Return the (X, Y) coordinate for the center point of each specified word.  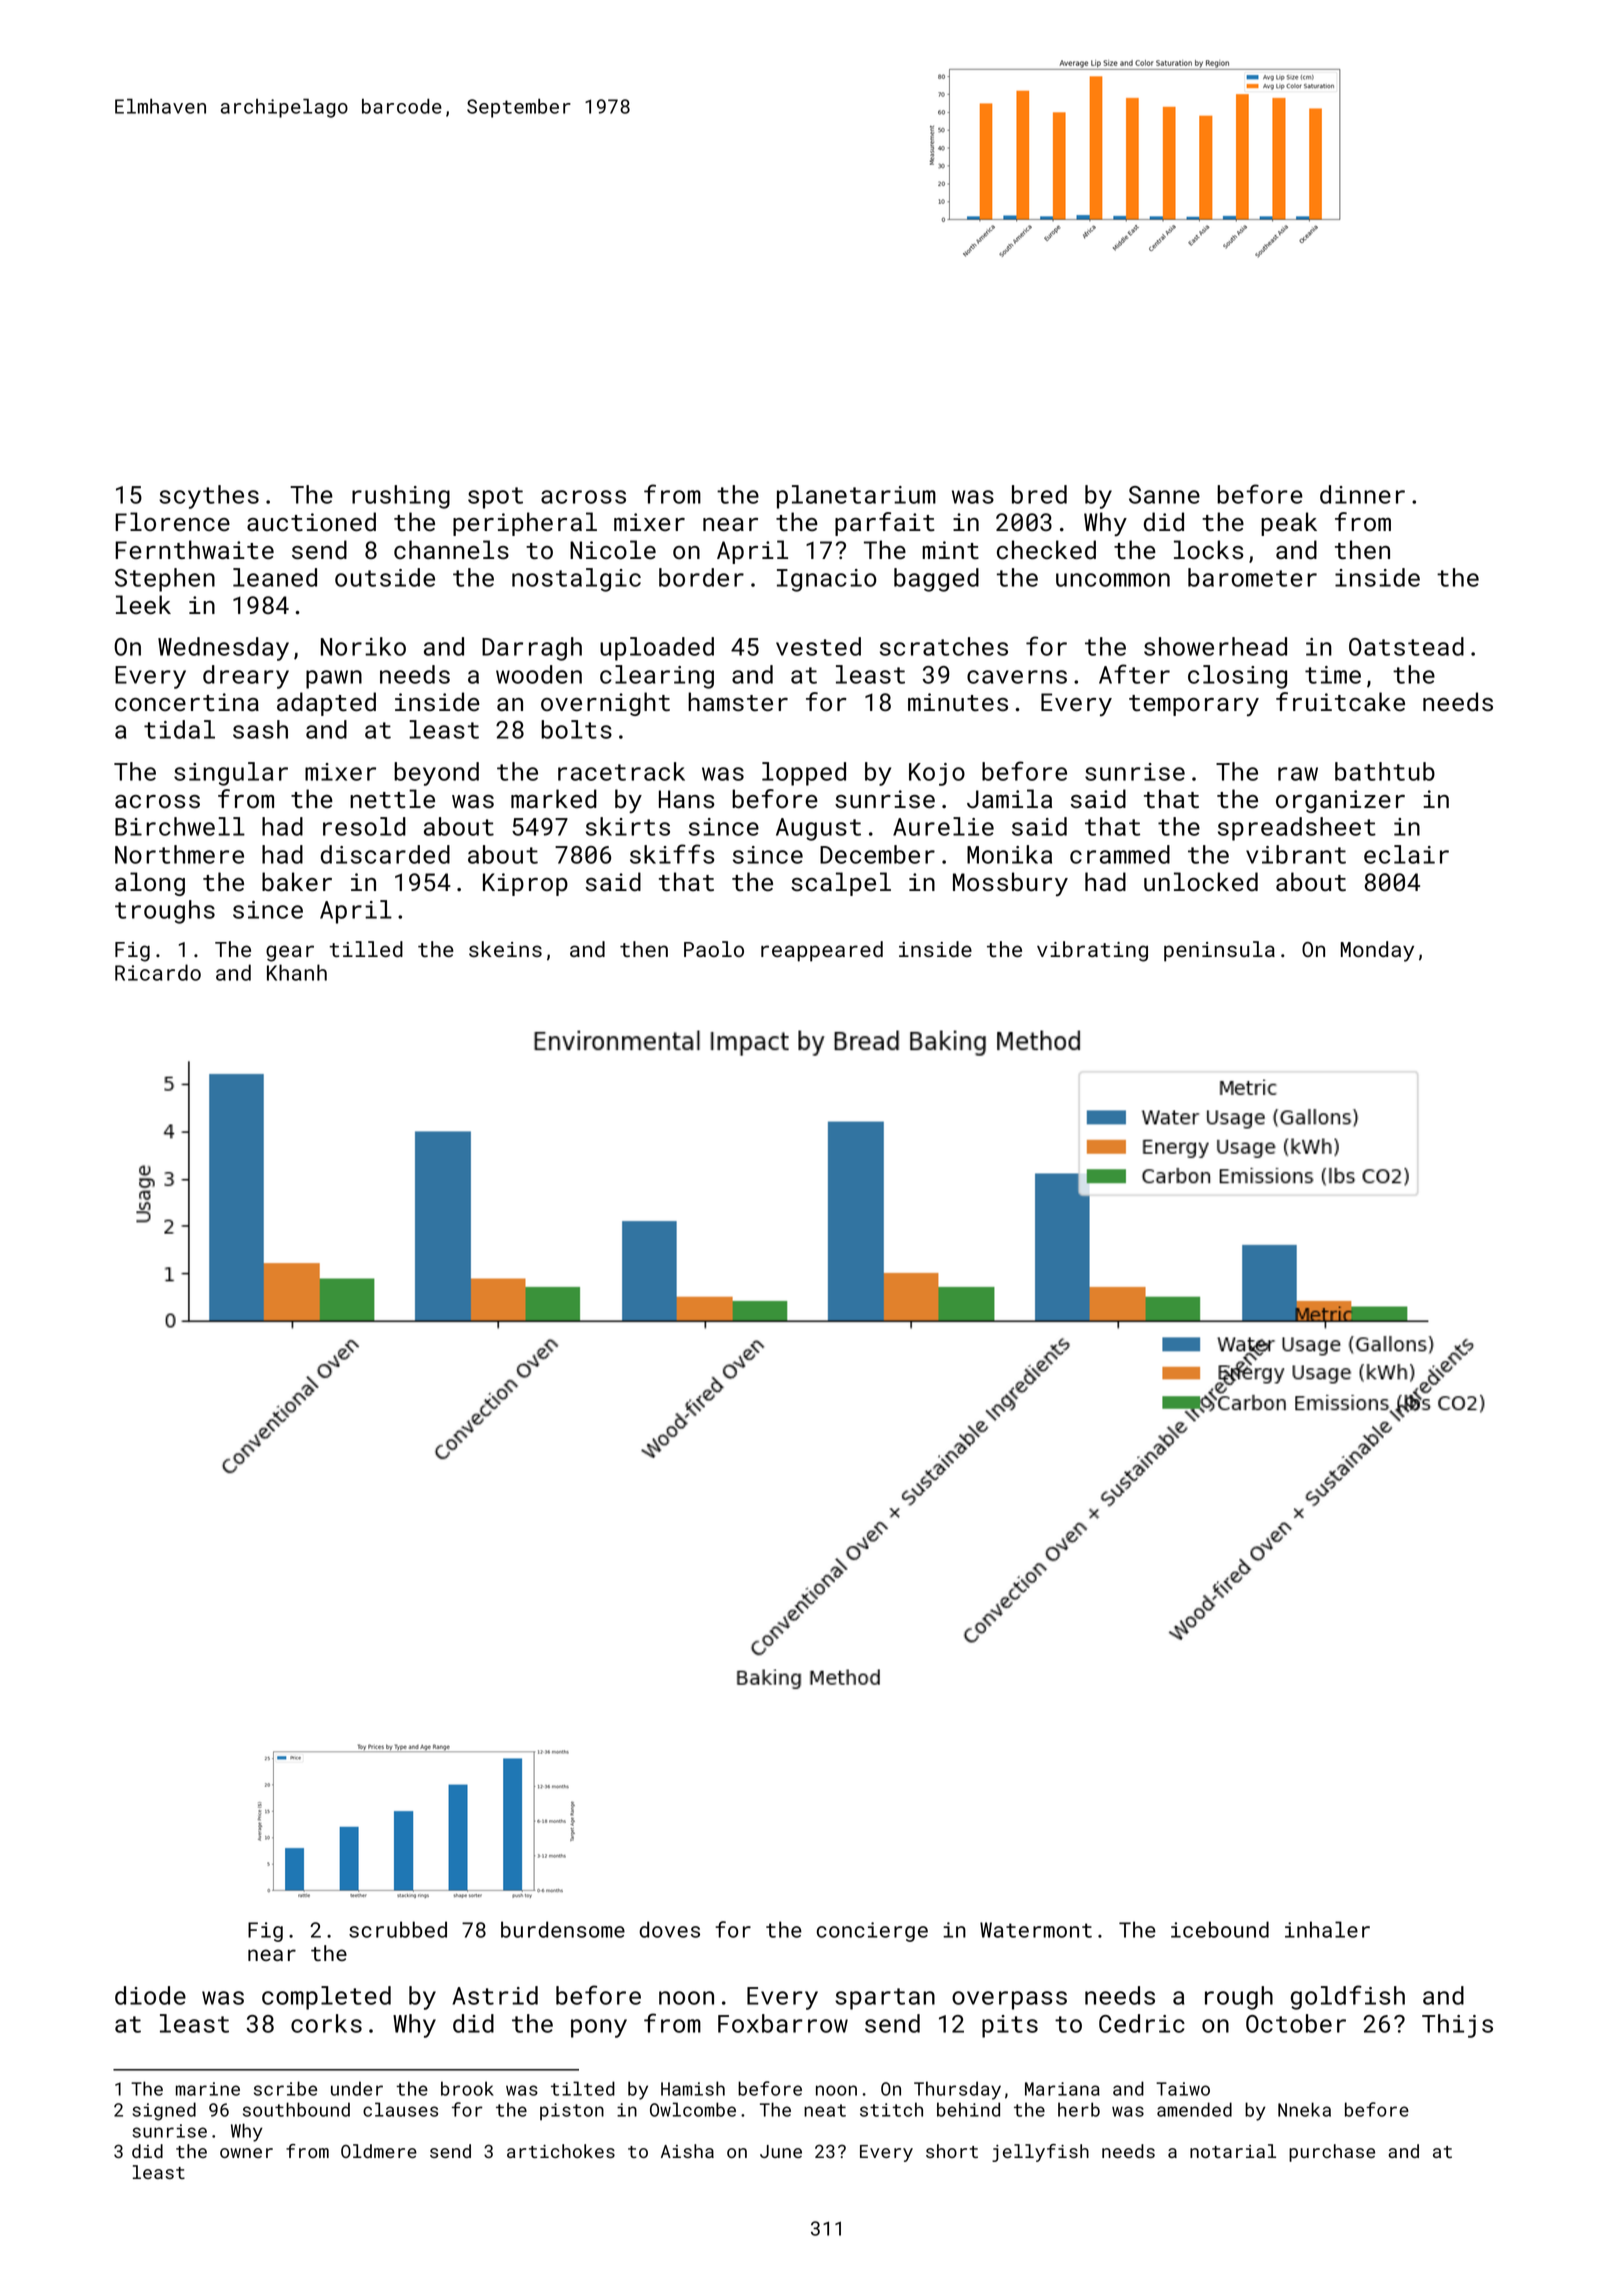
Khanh (297, 972)
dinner (1362, 494)
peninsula (1219, 951)
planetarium (856, 497)
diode (150, 1995)
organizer (1340, 801)
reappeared (822, 951)
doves (669, 1929)
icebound (1220, 1929)
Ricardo (158, 972)
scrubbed (398, 1929)
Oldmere (379, 2151)
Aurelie (943, 826)
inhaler (1327, 1929)
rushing (401, 497)
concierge (872, 1932)
